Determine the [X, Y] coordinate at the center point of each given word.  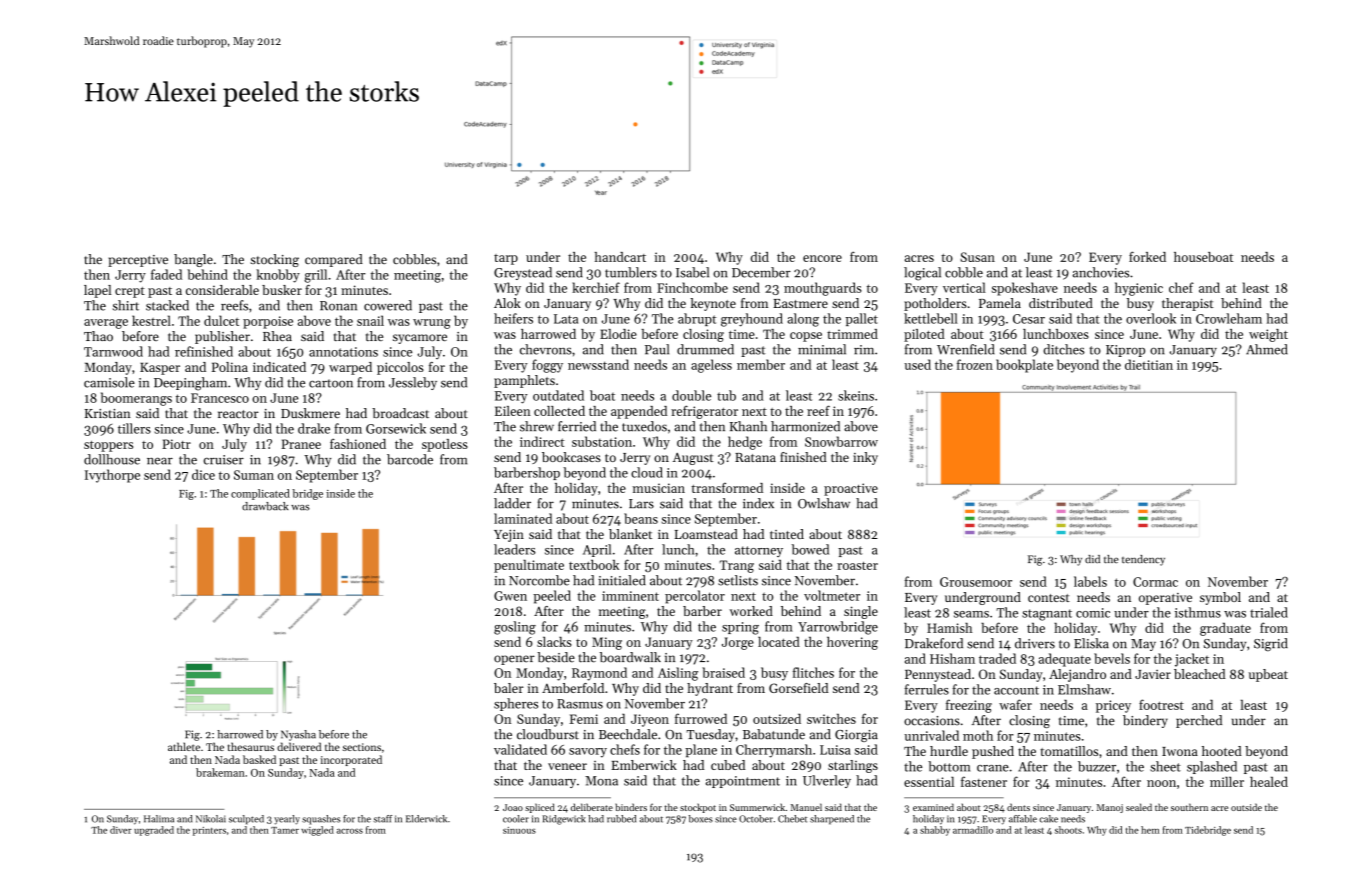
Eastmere [800, 303]
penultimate [529, 566]
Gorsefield [799, 688]
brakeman [220, 772]
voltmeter [832, 595]
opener [514, 660]
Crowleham [1229, 318]
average [106, 324]
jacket [1192, 660]
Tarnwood [113, 351]
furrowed [701, 718]
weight [1268, 335]
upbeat [1268, 675]
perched [1199, 721]
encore [822, 258]
